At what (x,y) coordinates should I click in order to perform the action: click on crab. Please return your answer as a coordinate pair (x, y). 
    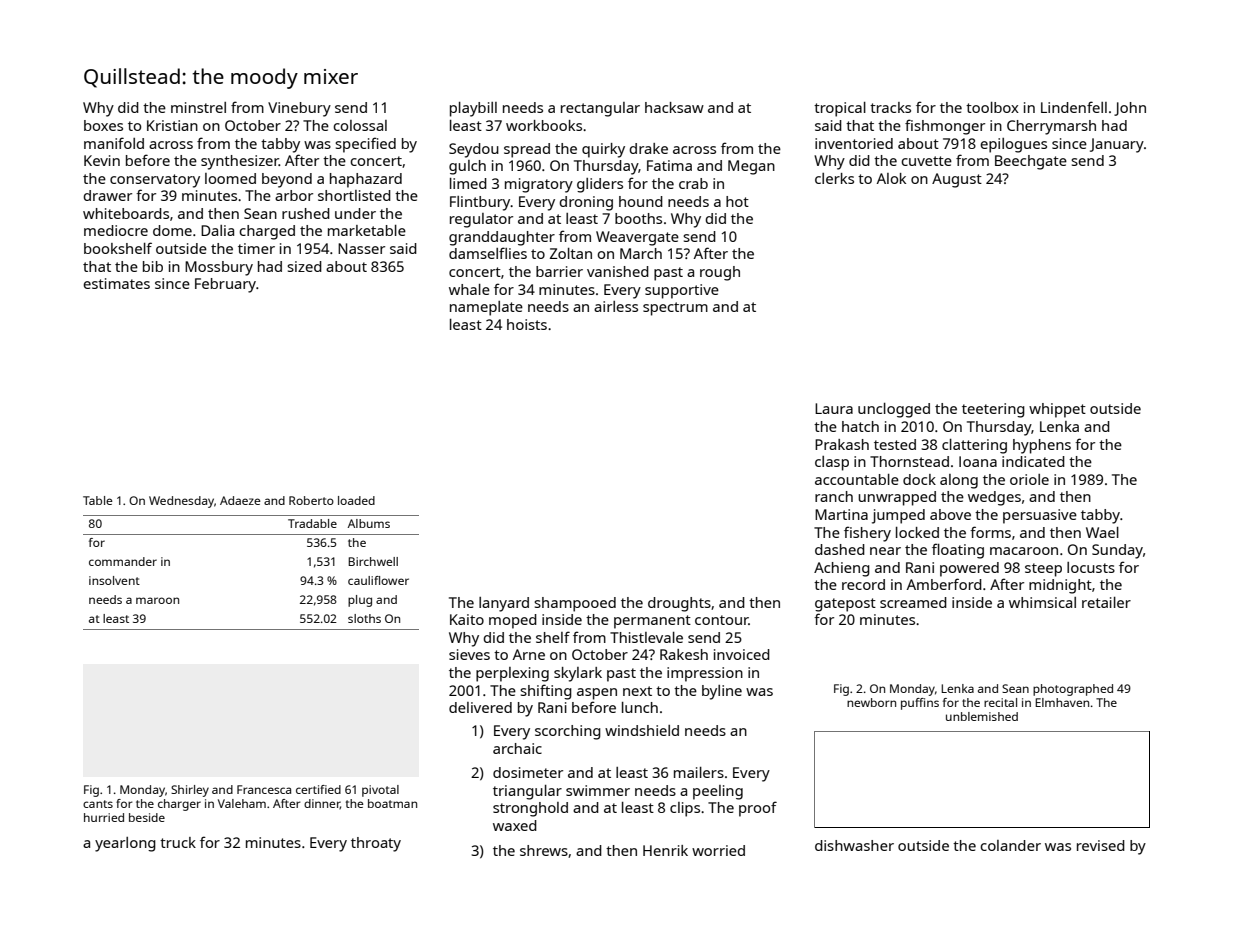
    Looking at the image, I should click on (693, 183).
